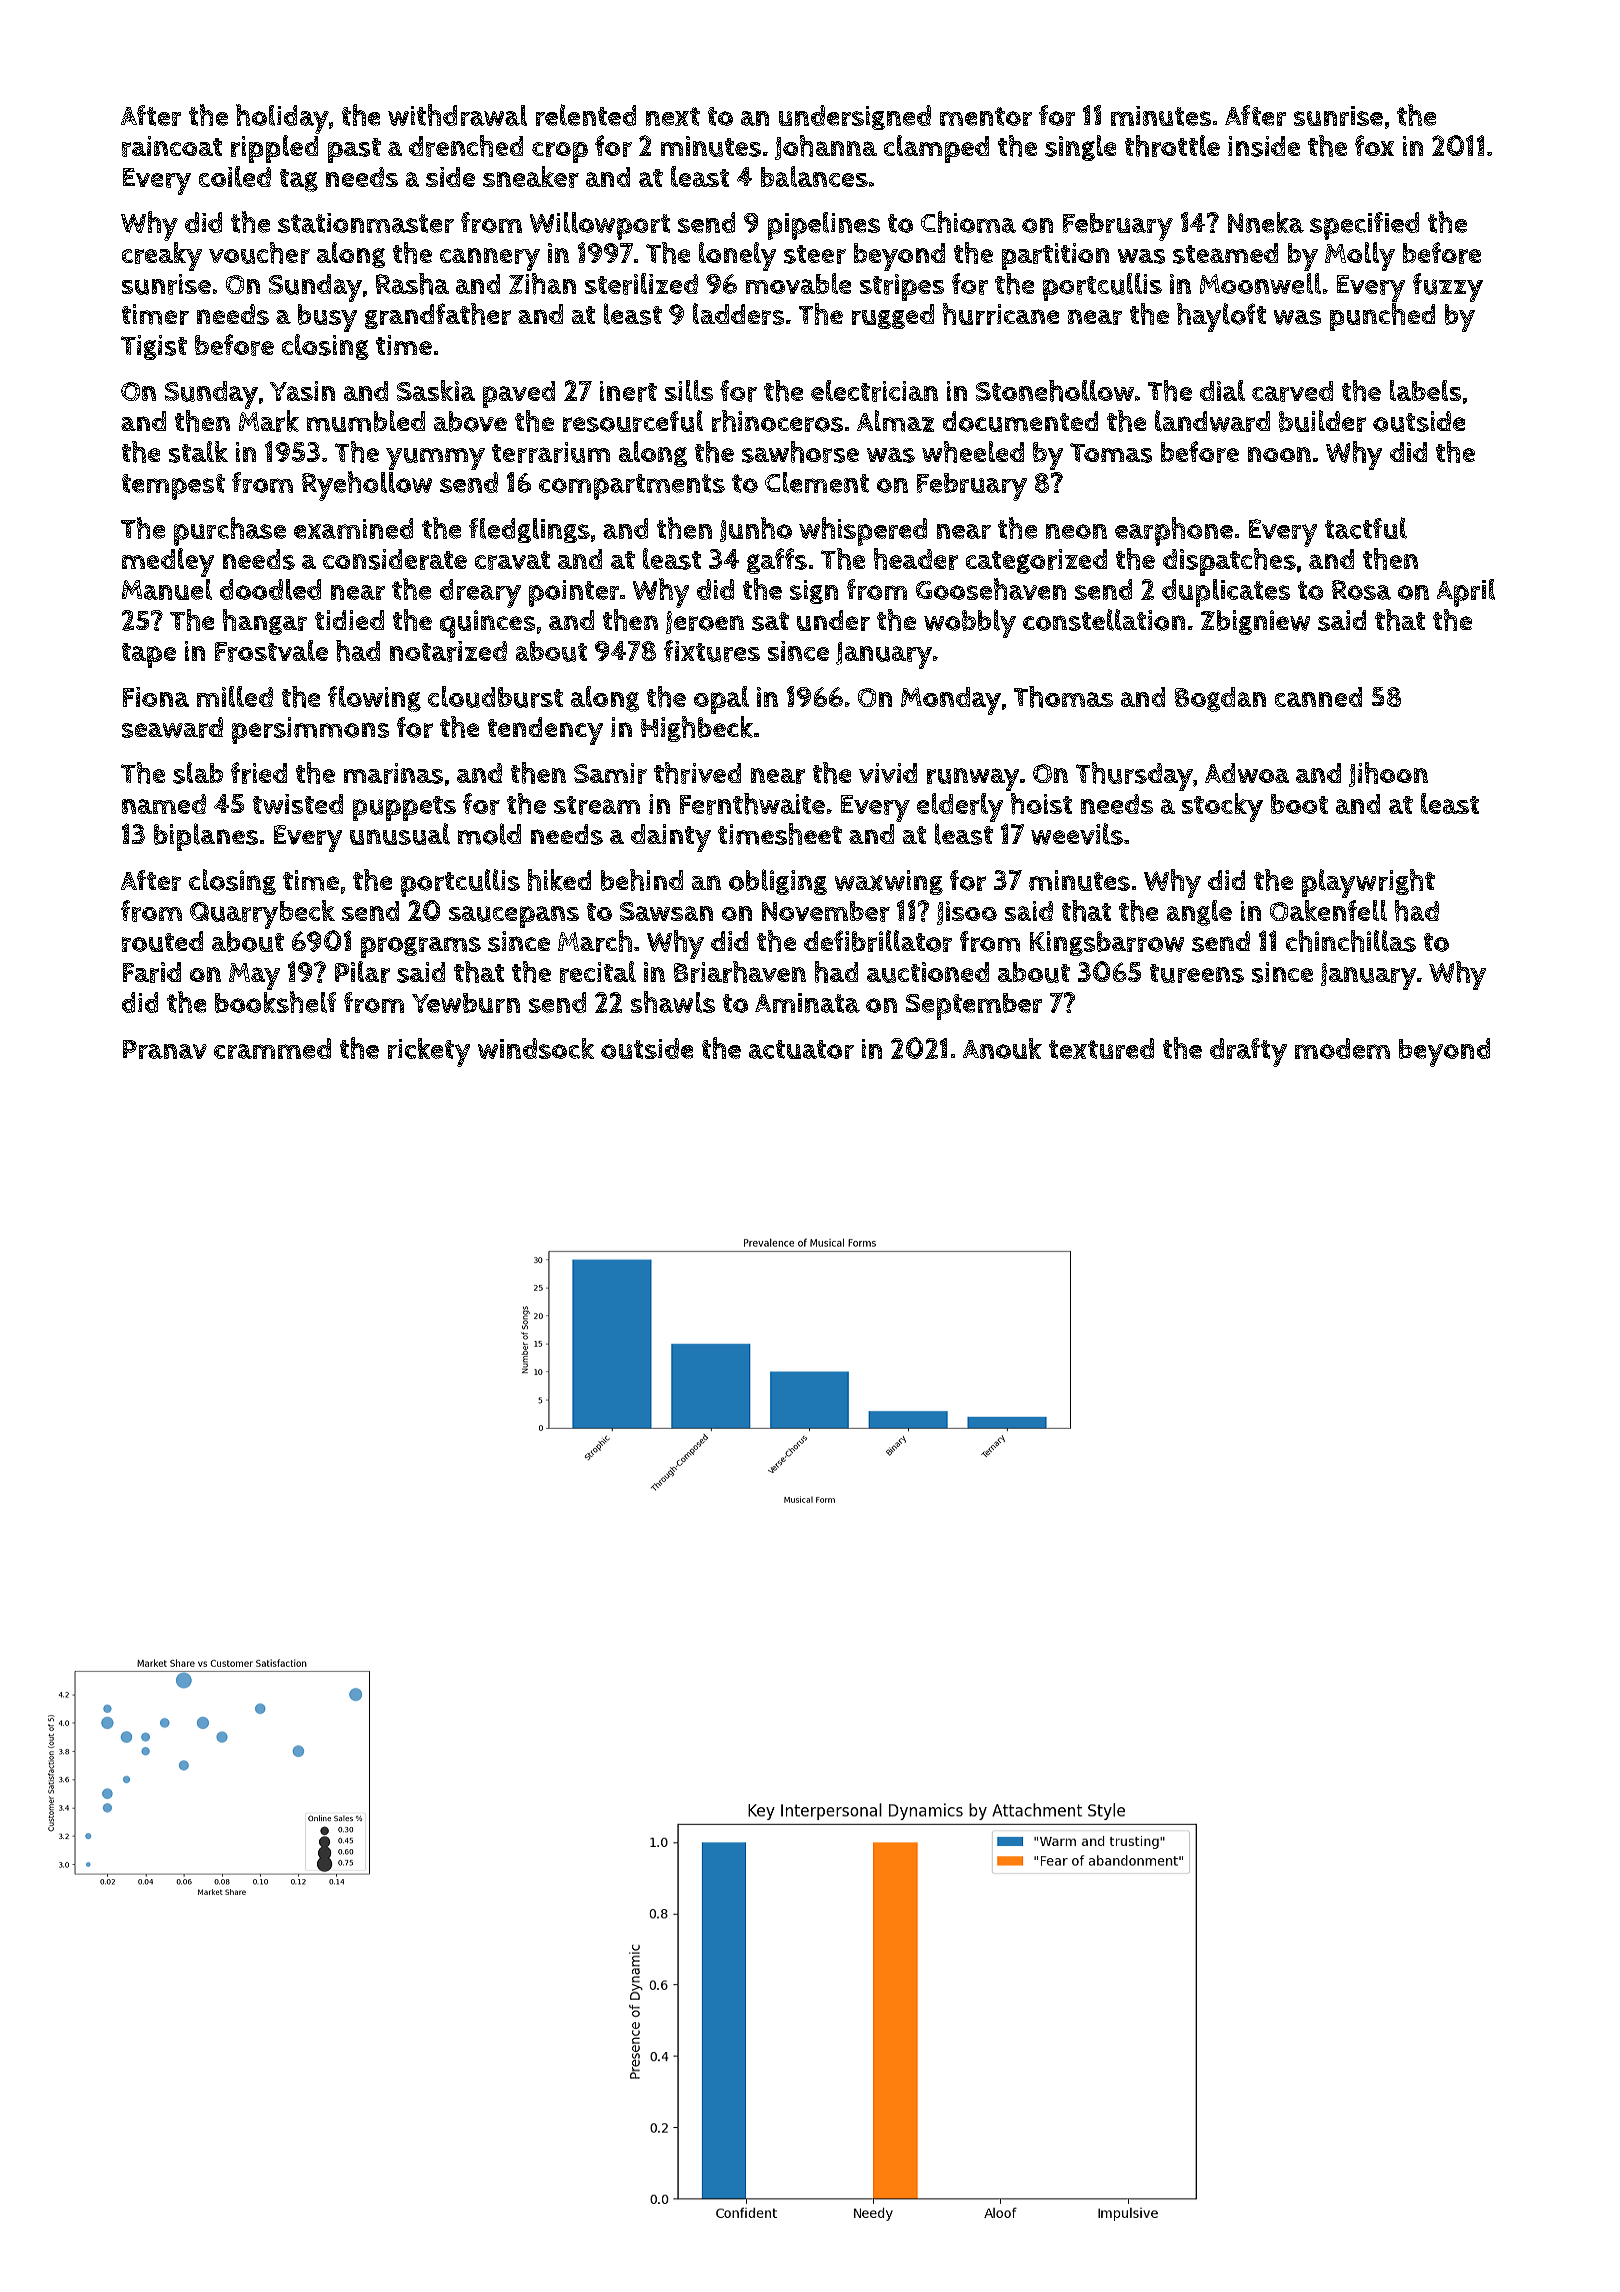  I want to click on stocky, so click(1222, 807).
